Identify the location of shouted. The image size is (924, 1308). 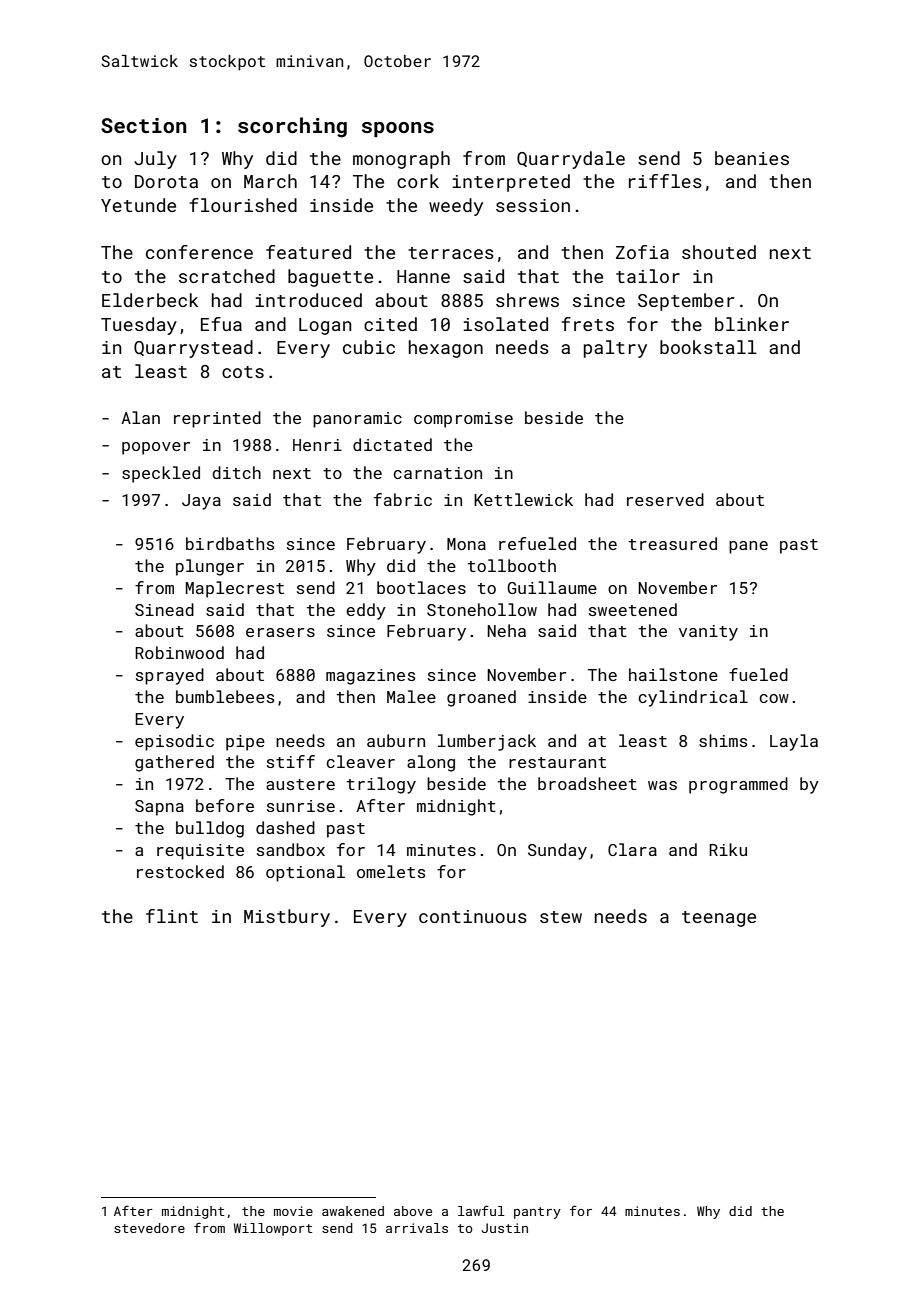
(719, 252).
